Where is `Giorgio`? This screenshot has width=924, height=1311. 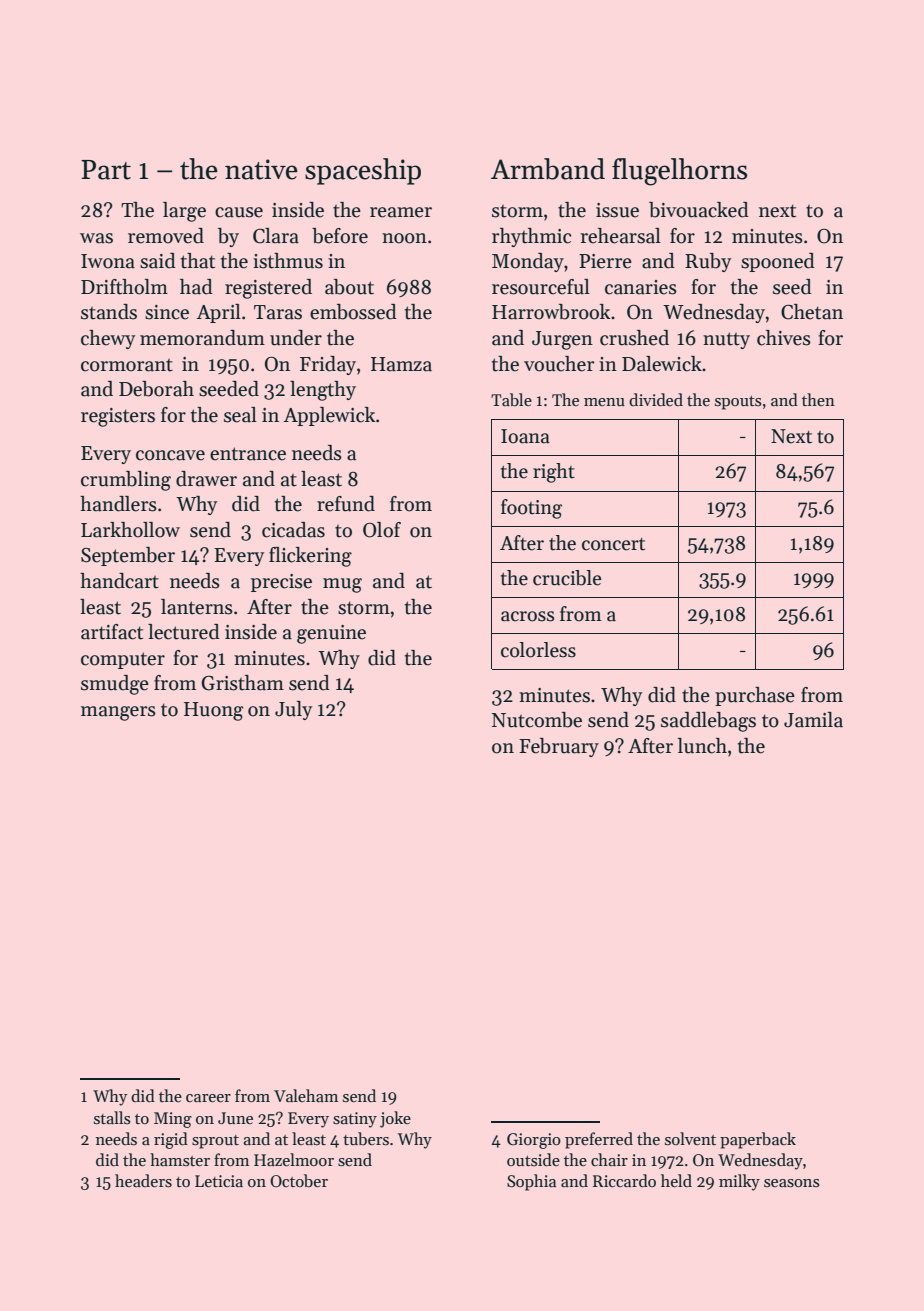
Giorgio is located at coordinates (534, 1141).
